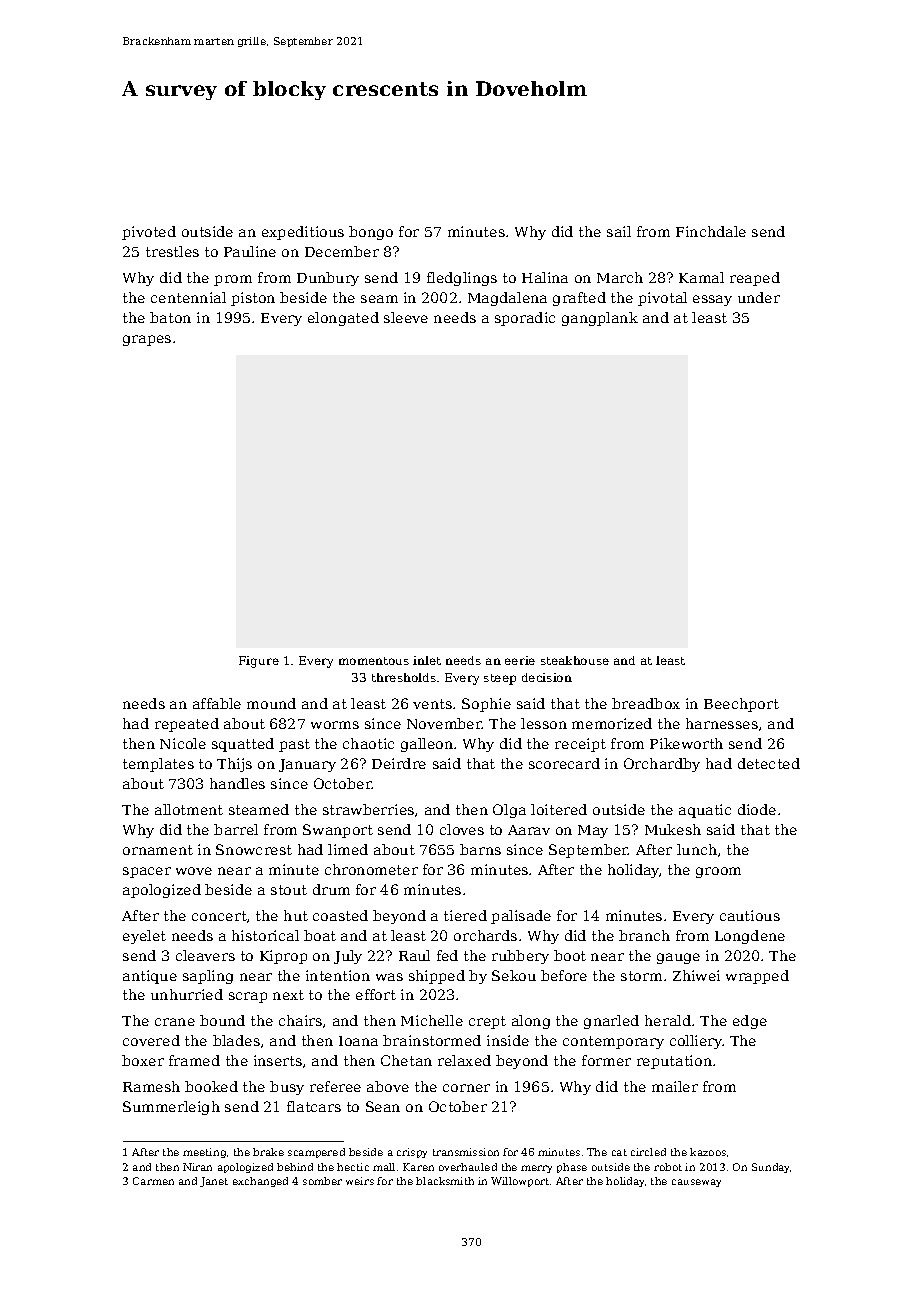 This page has width=924, height=1308. I want to click on blacksmith, so click(445, 1181).
